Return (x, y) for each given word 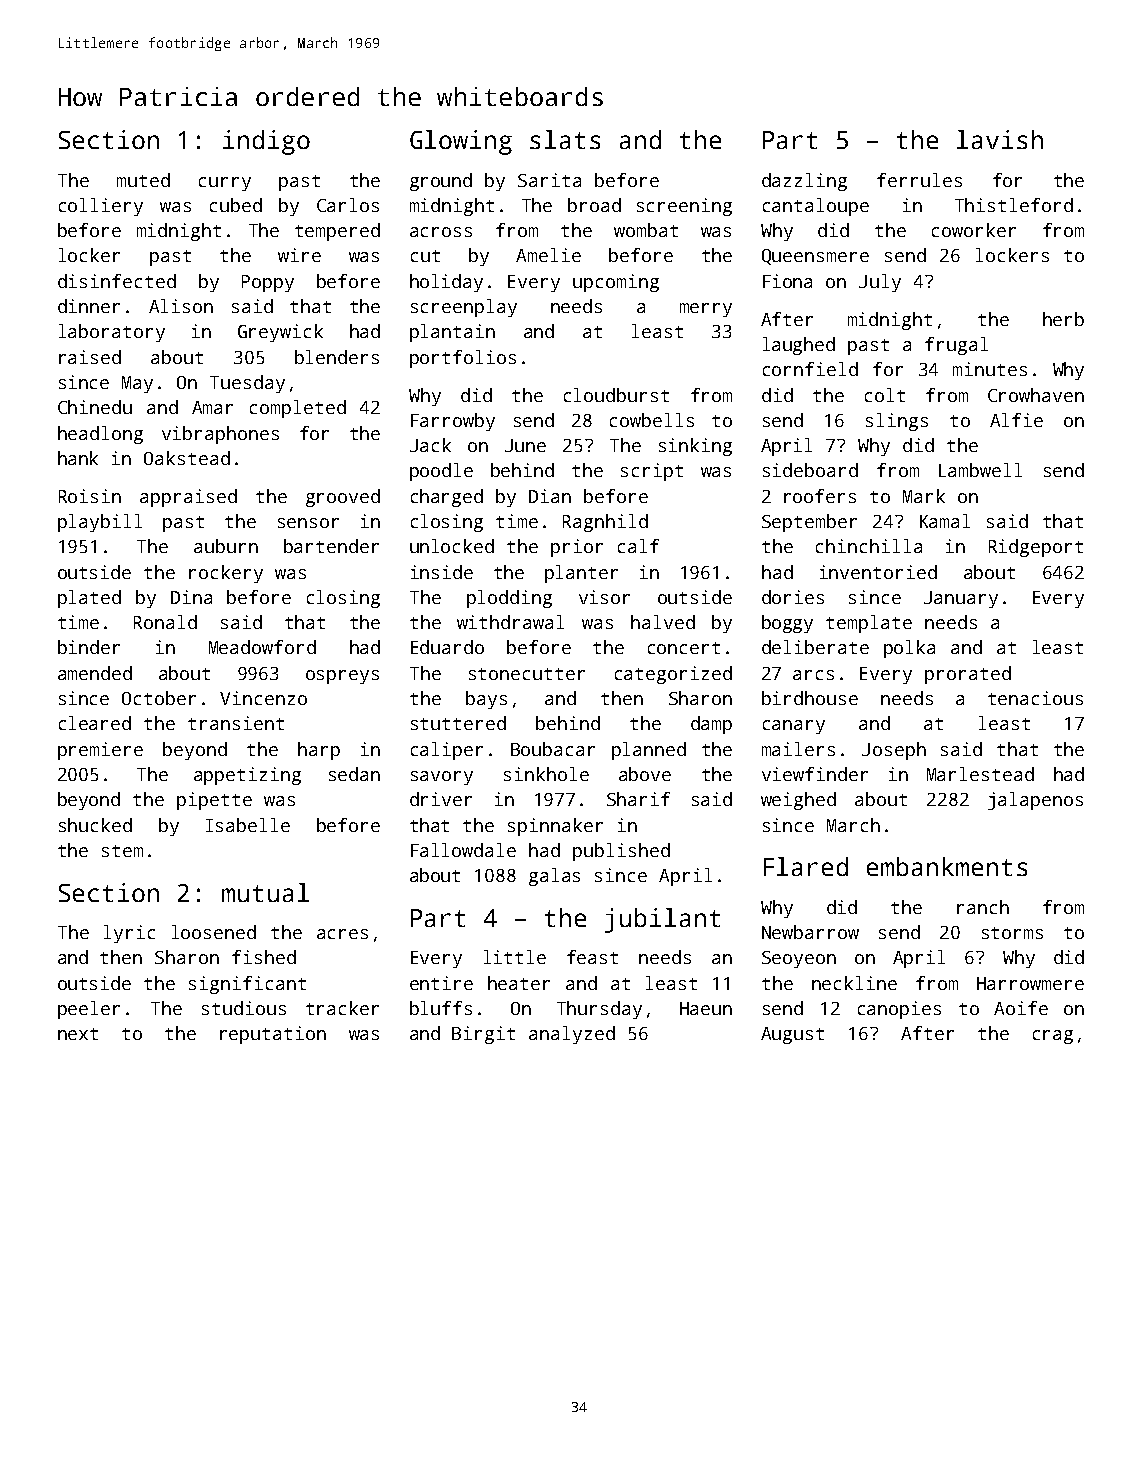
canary (794, 727)
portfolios (463, 359)
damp (711, 725)
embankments (947, 866)
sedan (354, 774)
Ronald (165, 622)
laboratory (112, 333)
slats (565, 139)
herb (1063, 319)
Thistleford (1014, 205)
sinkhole (546, 774)
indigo (266, 142)
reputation (273, 1035)
